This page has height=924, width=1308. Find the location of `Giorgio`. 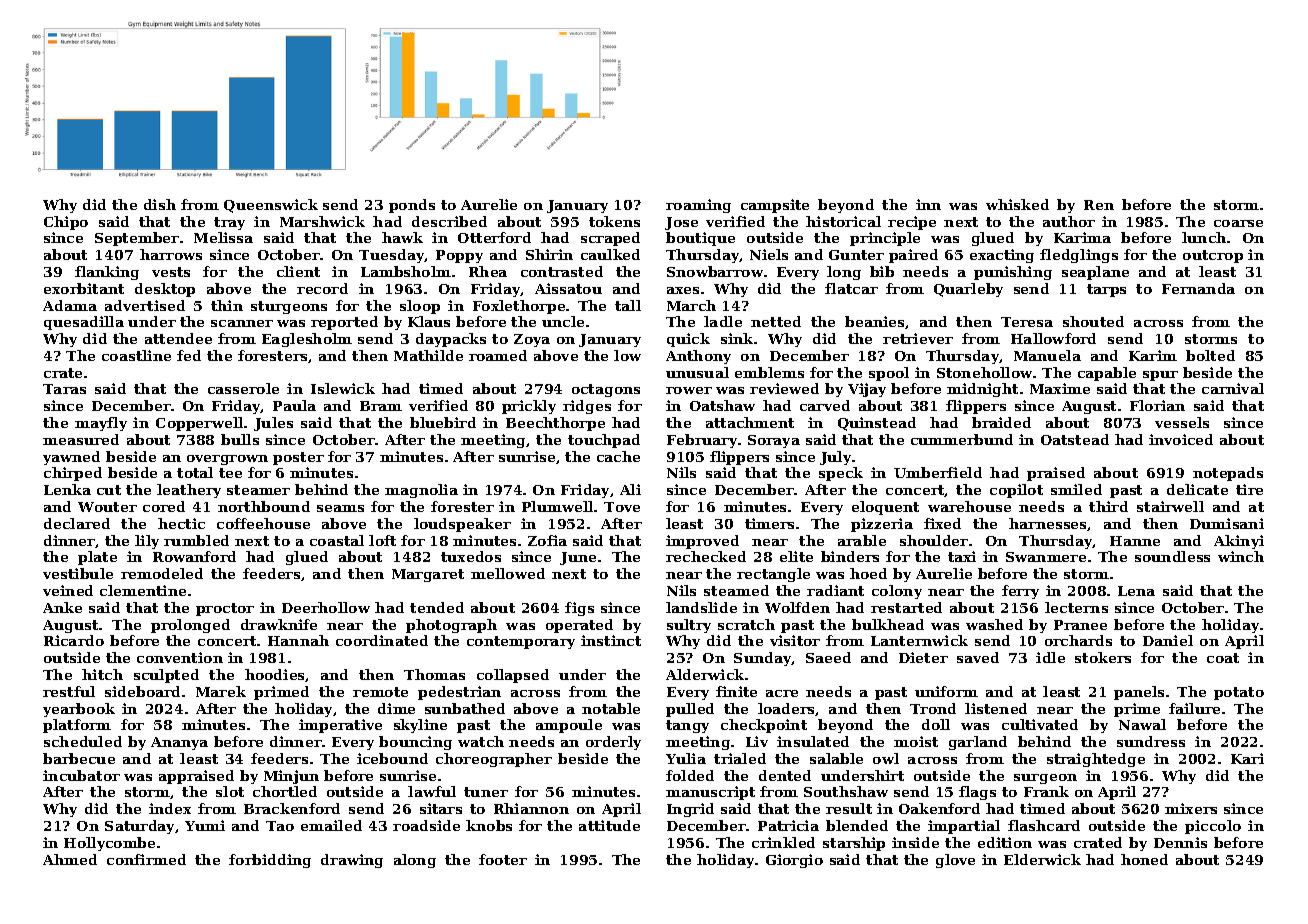

Giorgio is located at coordinates (794, 861).
